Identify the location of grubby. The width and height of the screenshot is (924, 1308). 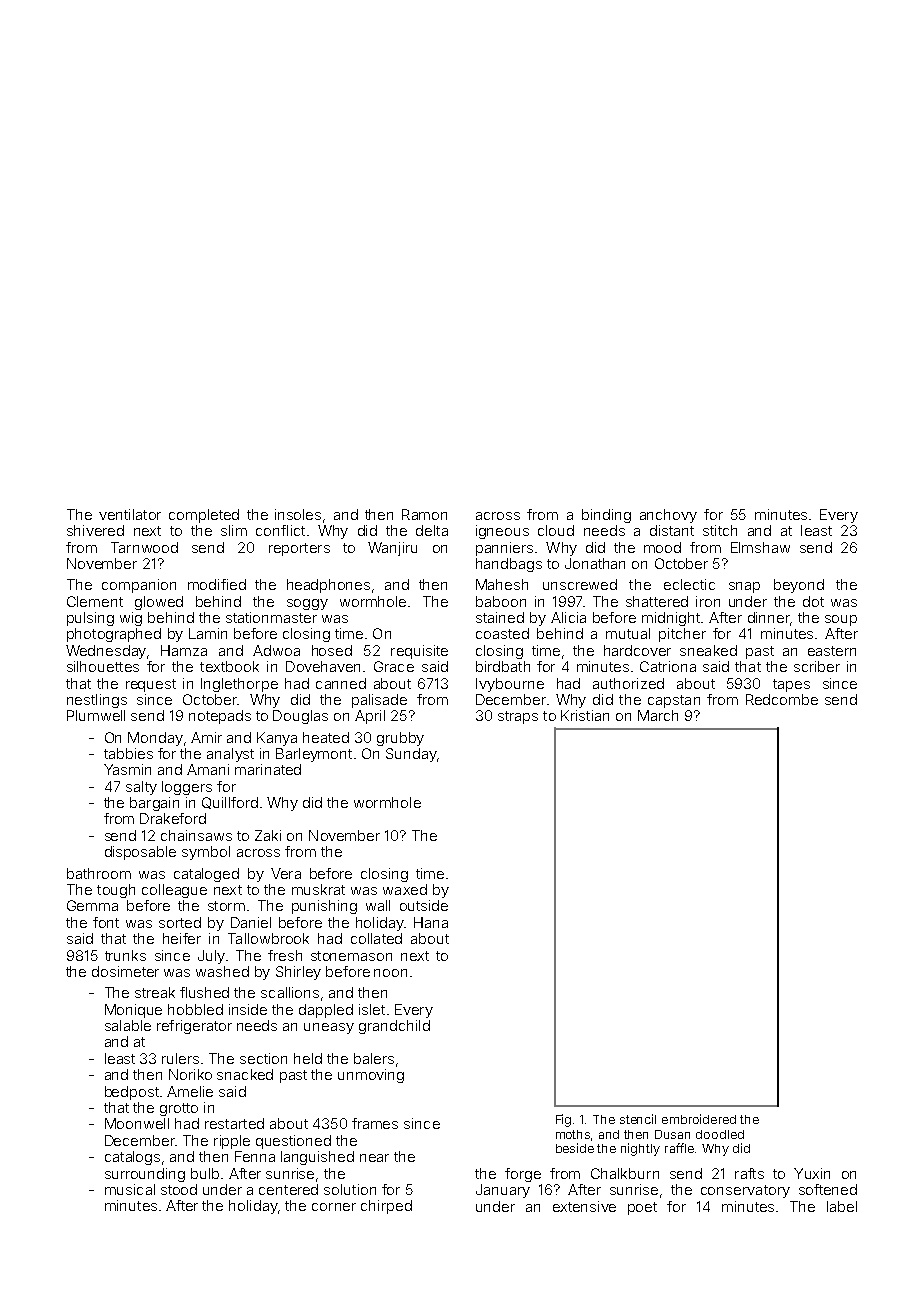
(400, 739).
